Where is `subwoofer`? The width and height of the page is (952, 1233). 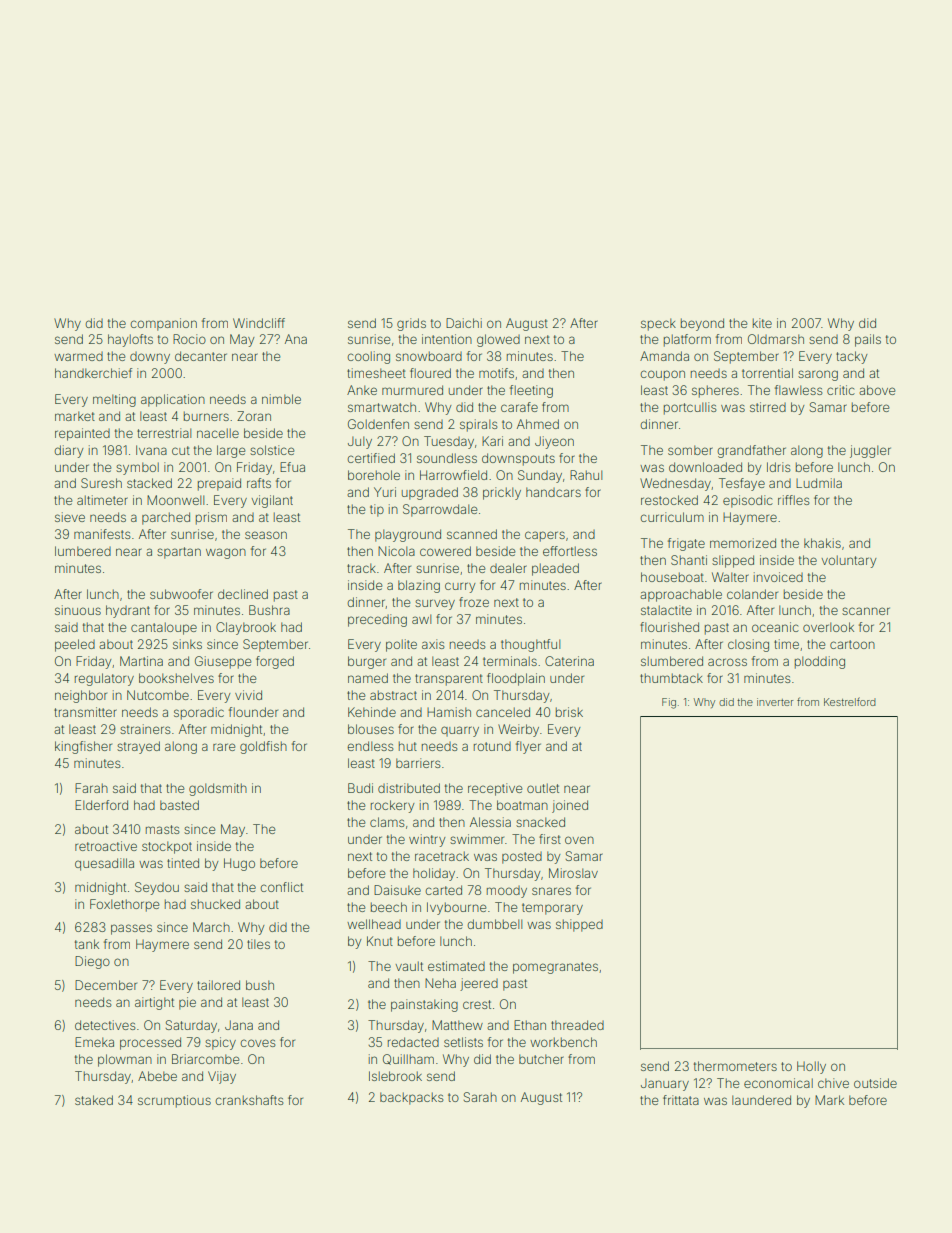
subwoofer is located at coordinates (181, 594).
